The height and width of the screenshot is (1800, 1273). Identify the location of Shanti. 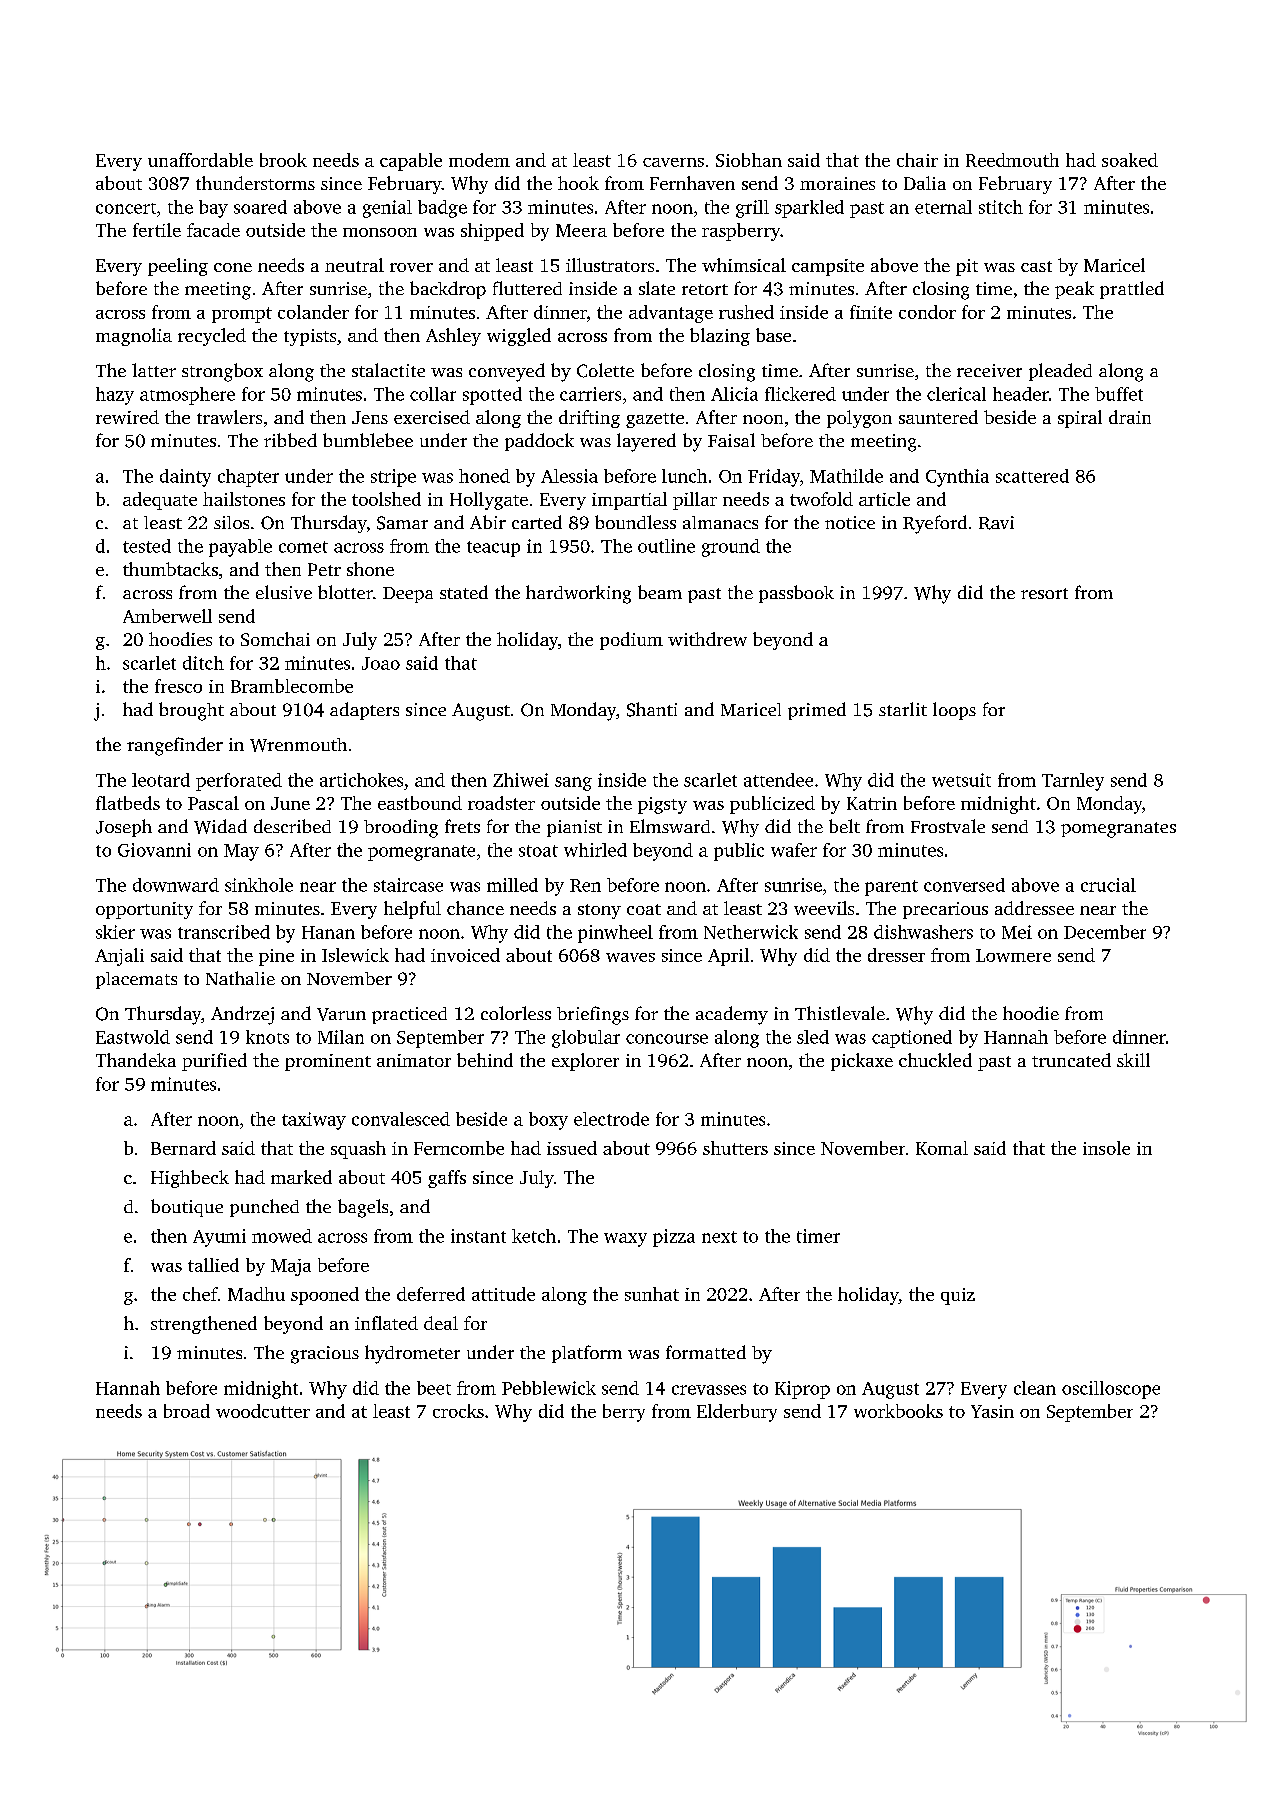
(652, 709).
